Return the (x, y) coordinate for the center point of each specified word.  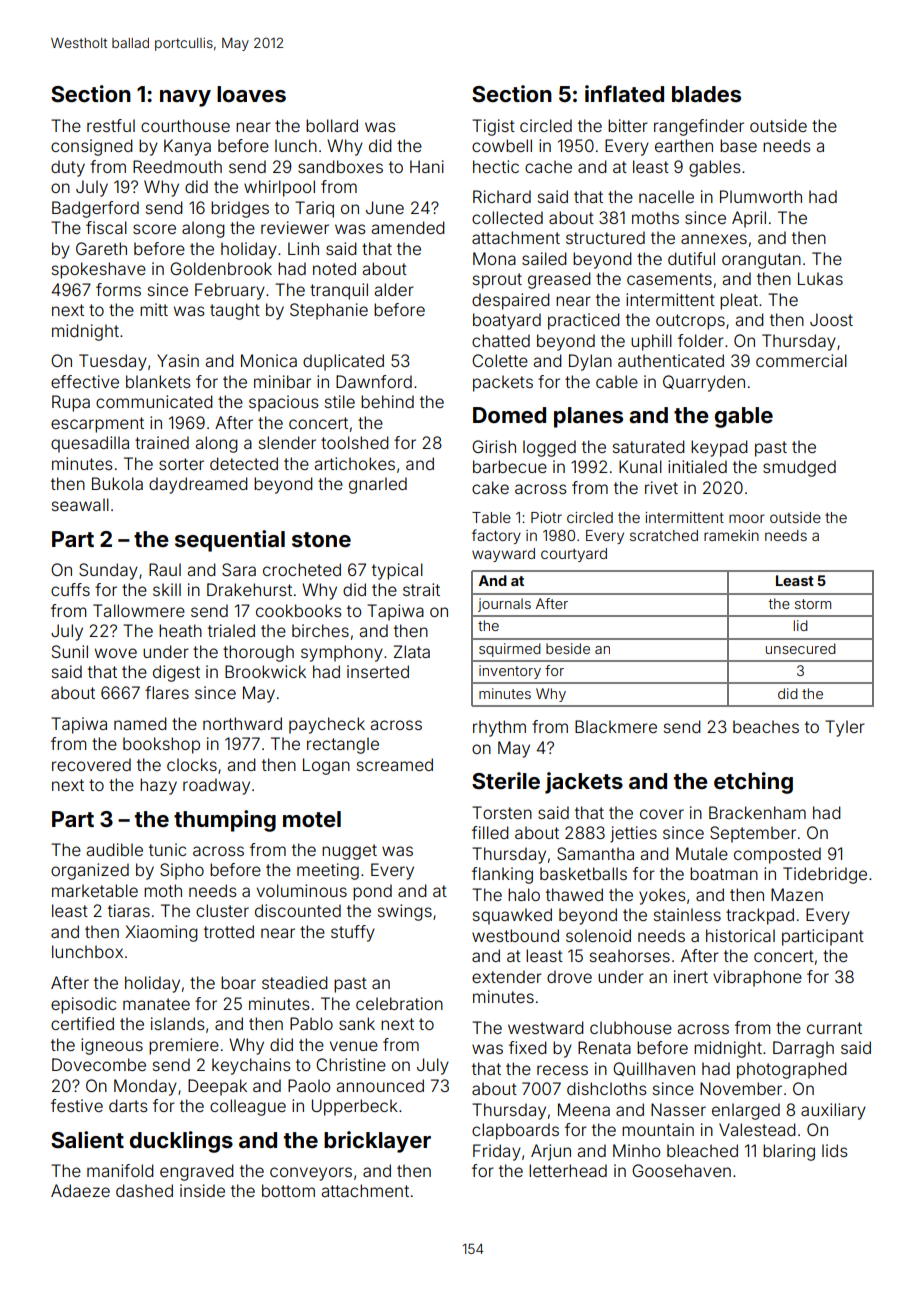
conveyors (311, 1174)
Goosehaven (681, 1170)
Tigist (493, 127)
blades (706, 94)
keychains (251, 1066)
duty (68, 168)
